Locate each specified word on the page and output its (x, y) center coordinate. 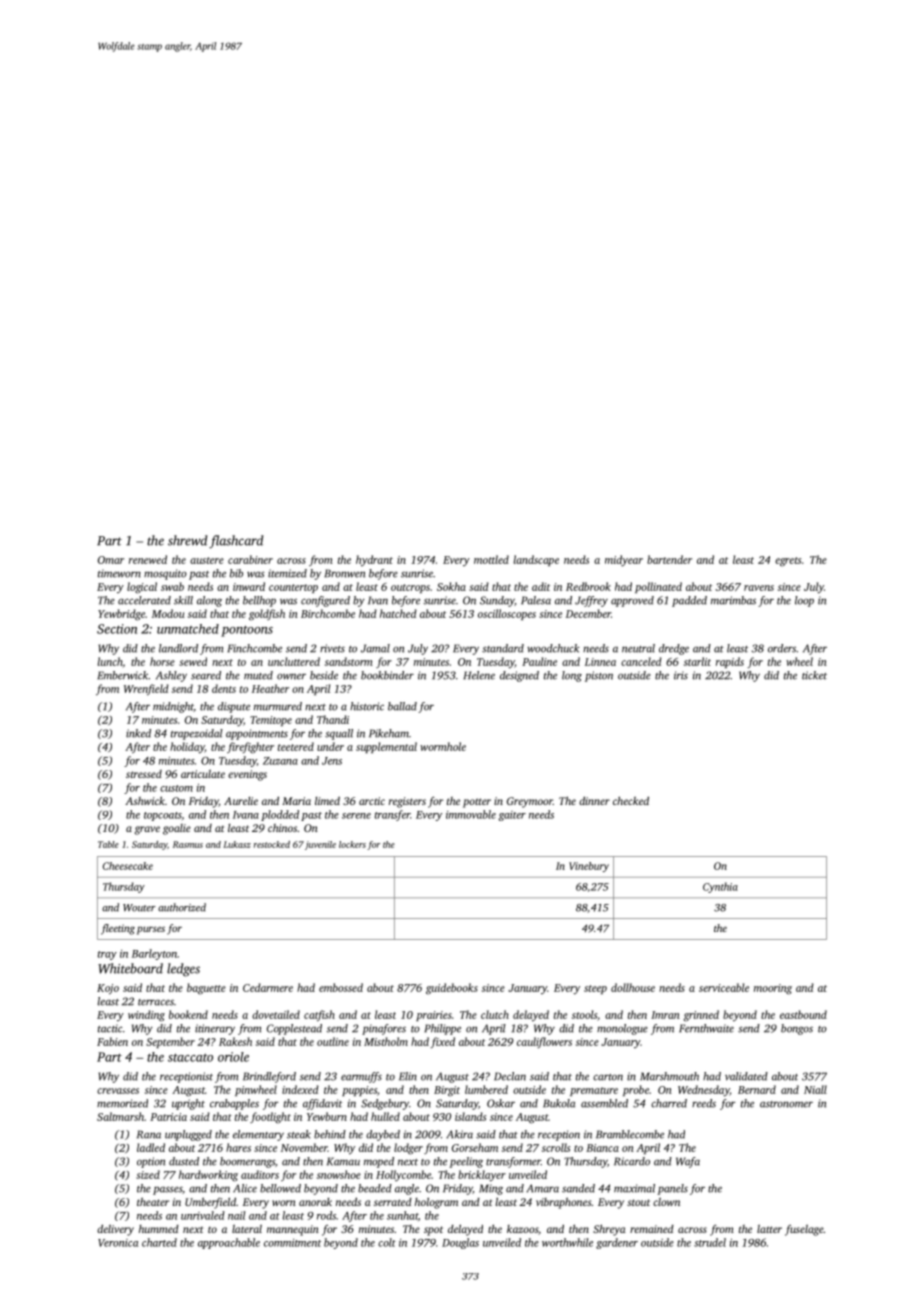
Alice (245, 1188)
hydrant (374, 560)
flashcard (236, 542)
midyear (624, 561)
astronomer (786, 1104)
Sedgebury (385, 1104)
